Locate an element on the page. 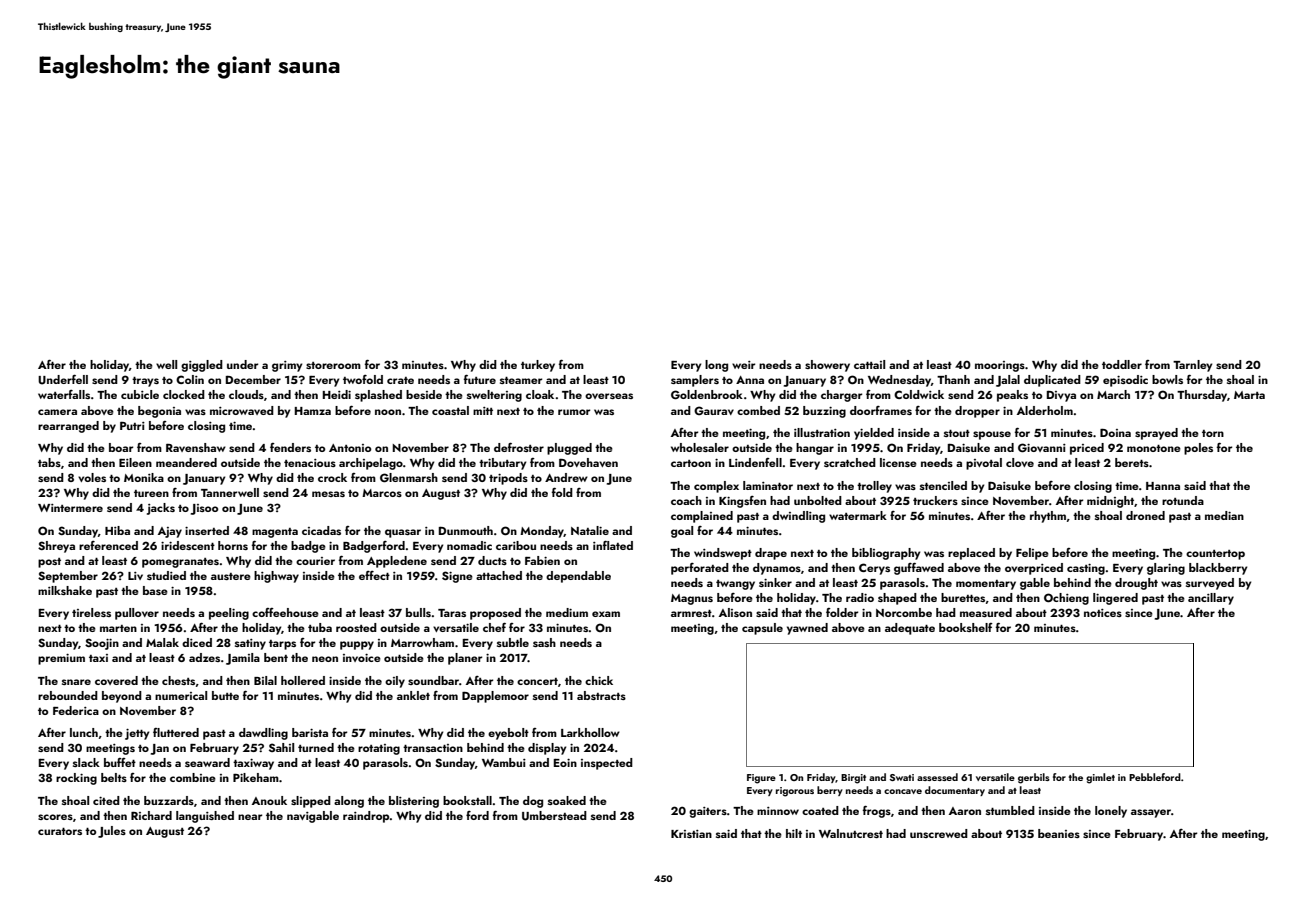 The image size is (1308, 924). weir is located at coordinates (743, 365).
